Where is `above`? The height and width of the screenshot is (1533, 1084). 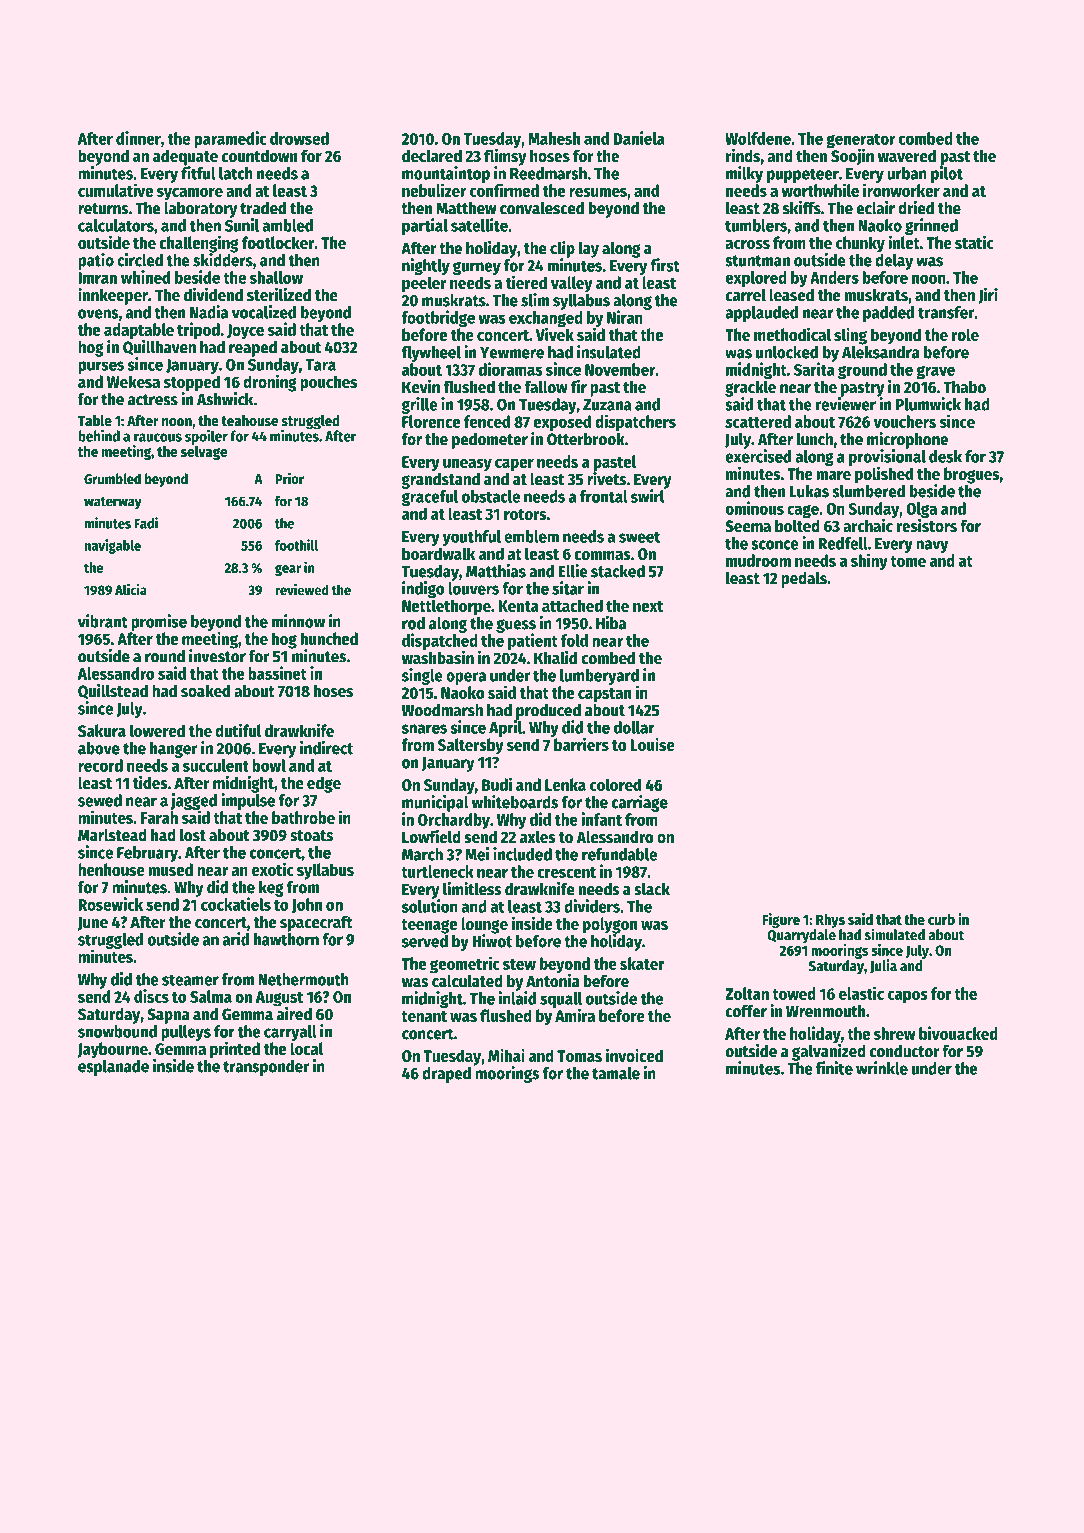
above is located at coordinates (99, 748).
